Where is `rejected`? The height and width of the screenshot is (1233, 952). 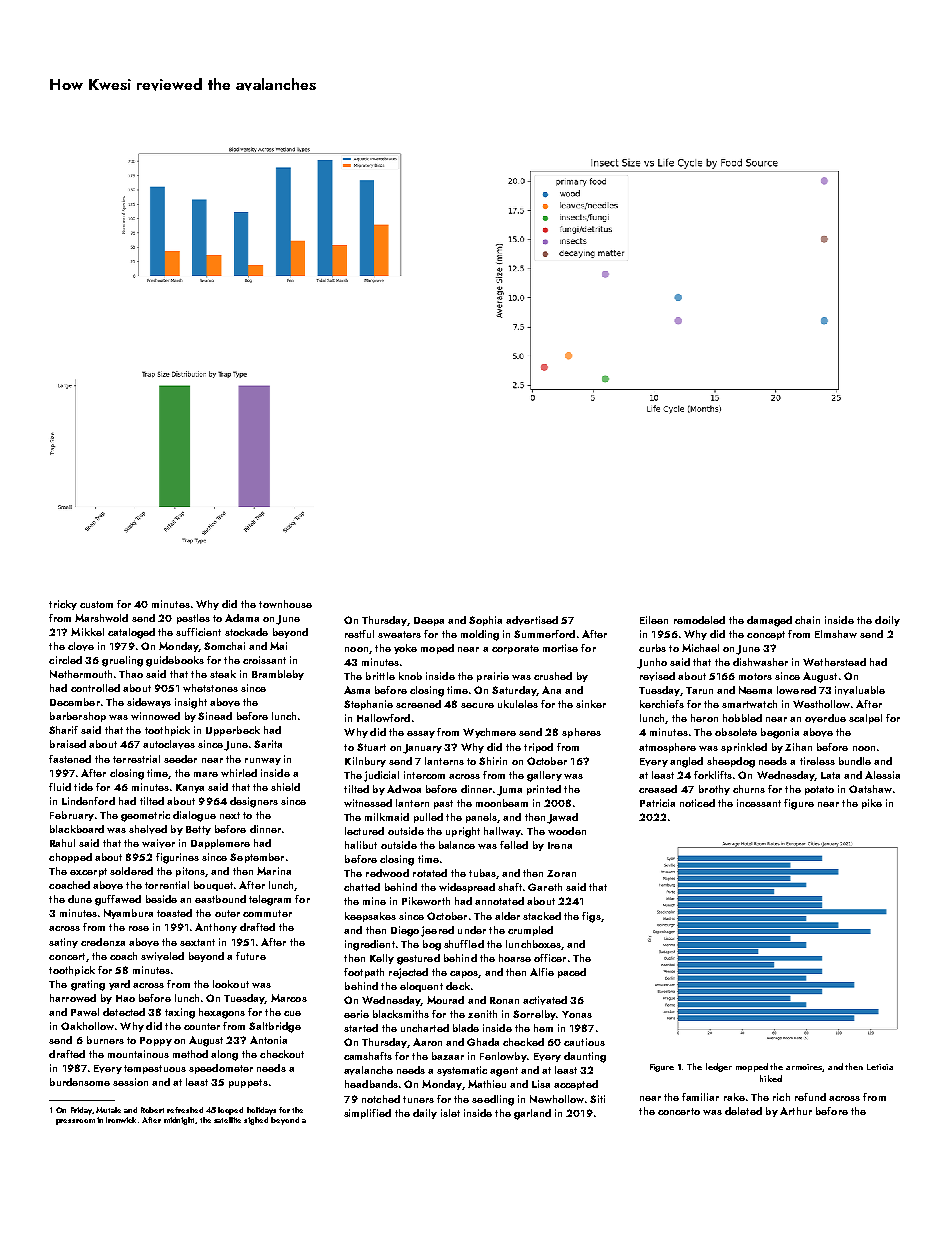 rejected is located at coordinates (408, 973).
